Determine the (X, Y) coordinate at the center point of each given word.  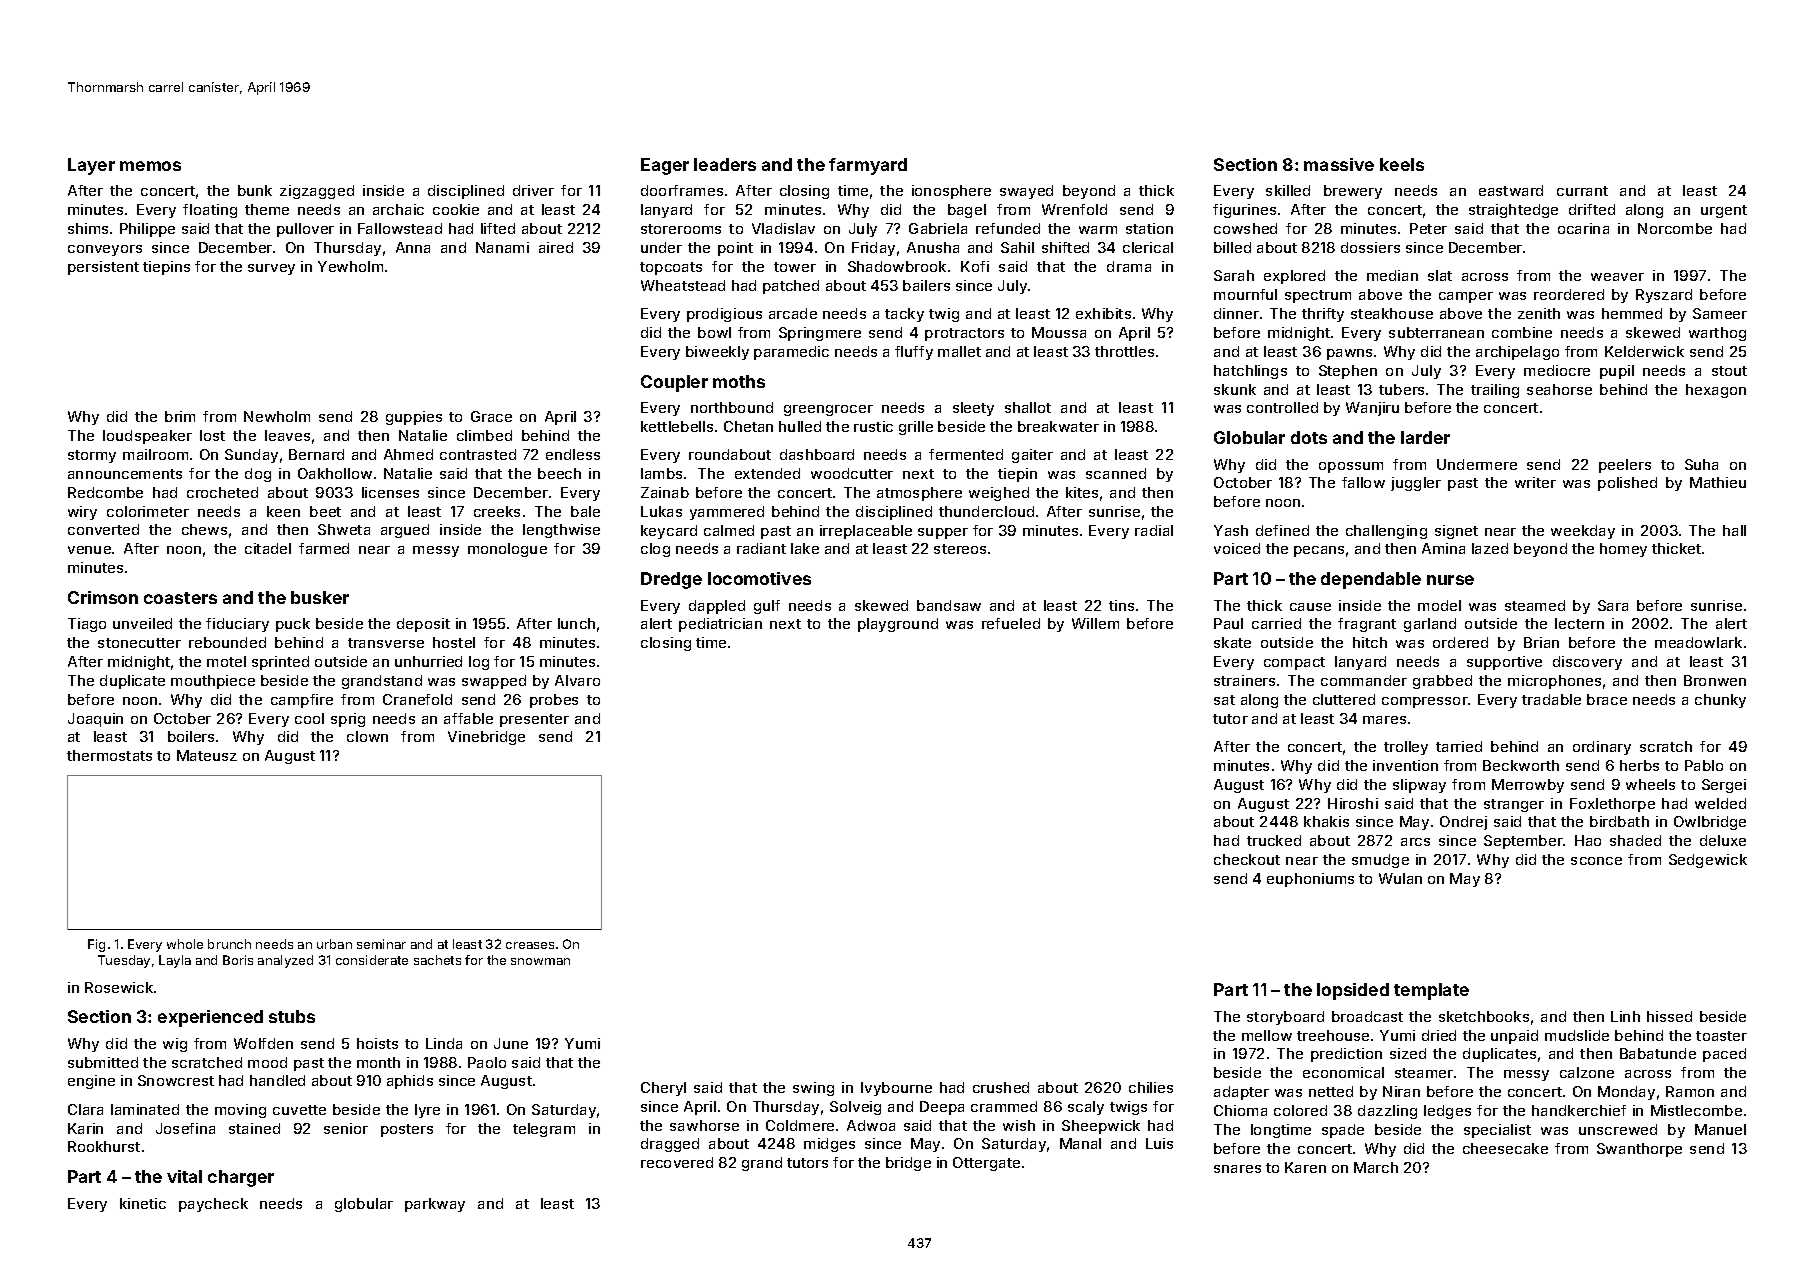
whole (185, 944)
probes (554, 701)
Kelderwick (1644, 351)
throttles (1124, 351)
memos (150, 166)
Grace (491, 416)
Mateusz (207, 755)
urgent (1724, 211)
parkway (435, 1205)
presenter (534, 720)
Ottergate (986, 1164)
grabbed (1442, 682)
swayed (1026, 192)
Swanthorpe (1639, 1150)
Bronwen (1715, 680)
